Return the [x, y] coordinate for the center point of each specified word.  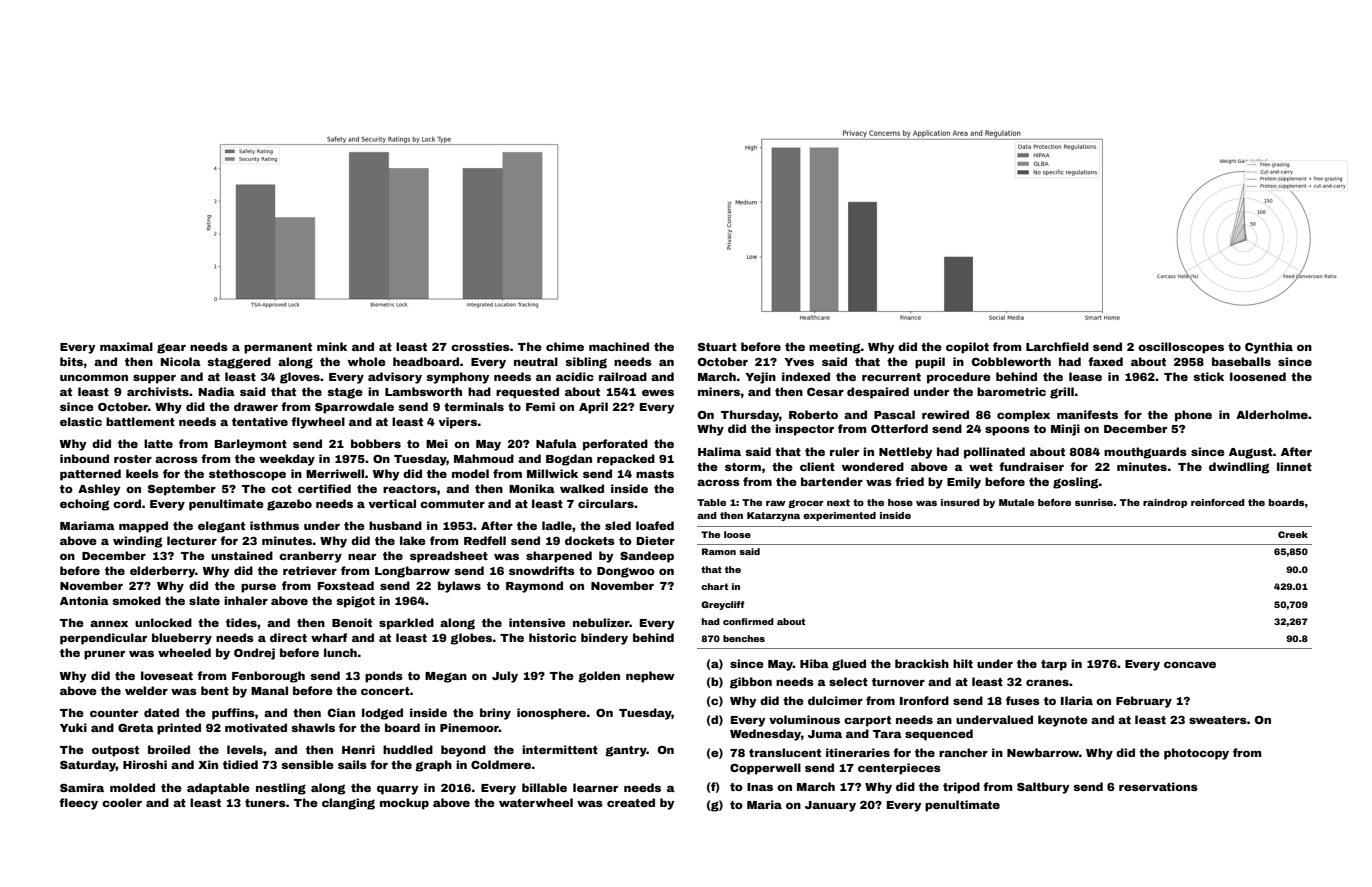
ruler [844, 451]
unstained [242, 555]
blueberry [182, 639]
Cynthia [1269, 348]
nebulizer [601, 622]
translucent [785, 752]
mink [332, 346]
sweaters [1218, 720]
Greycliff [722, 605]
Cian [341, 712]
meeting [835, 348]
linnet [1294, 466]
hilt [963, 663]
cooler [122, 802]
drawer [256, 406]
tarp [1054, 665]
